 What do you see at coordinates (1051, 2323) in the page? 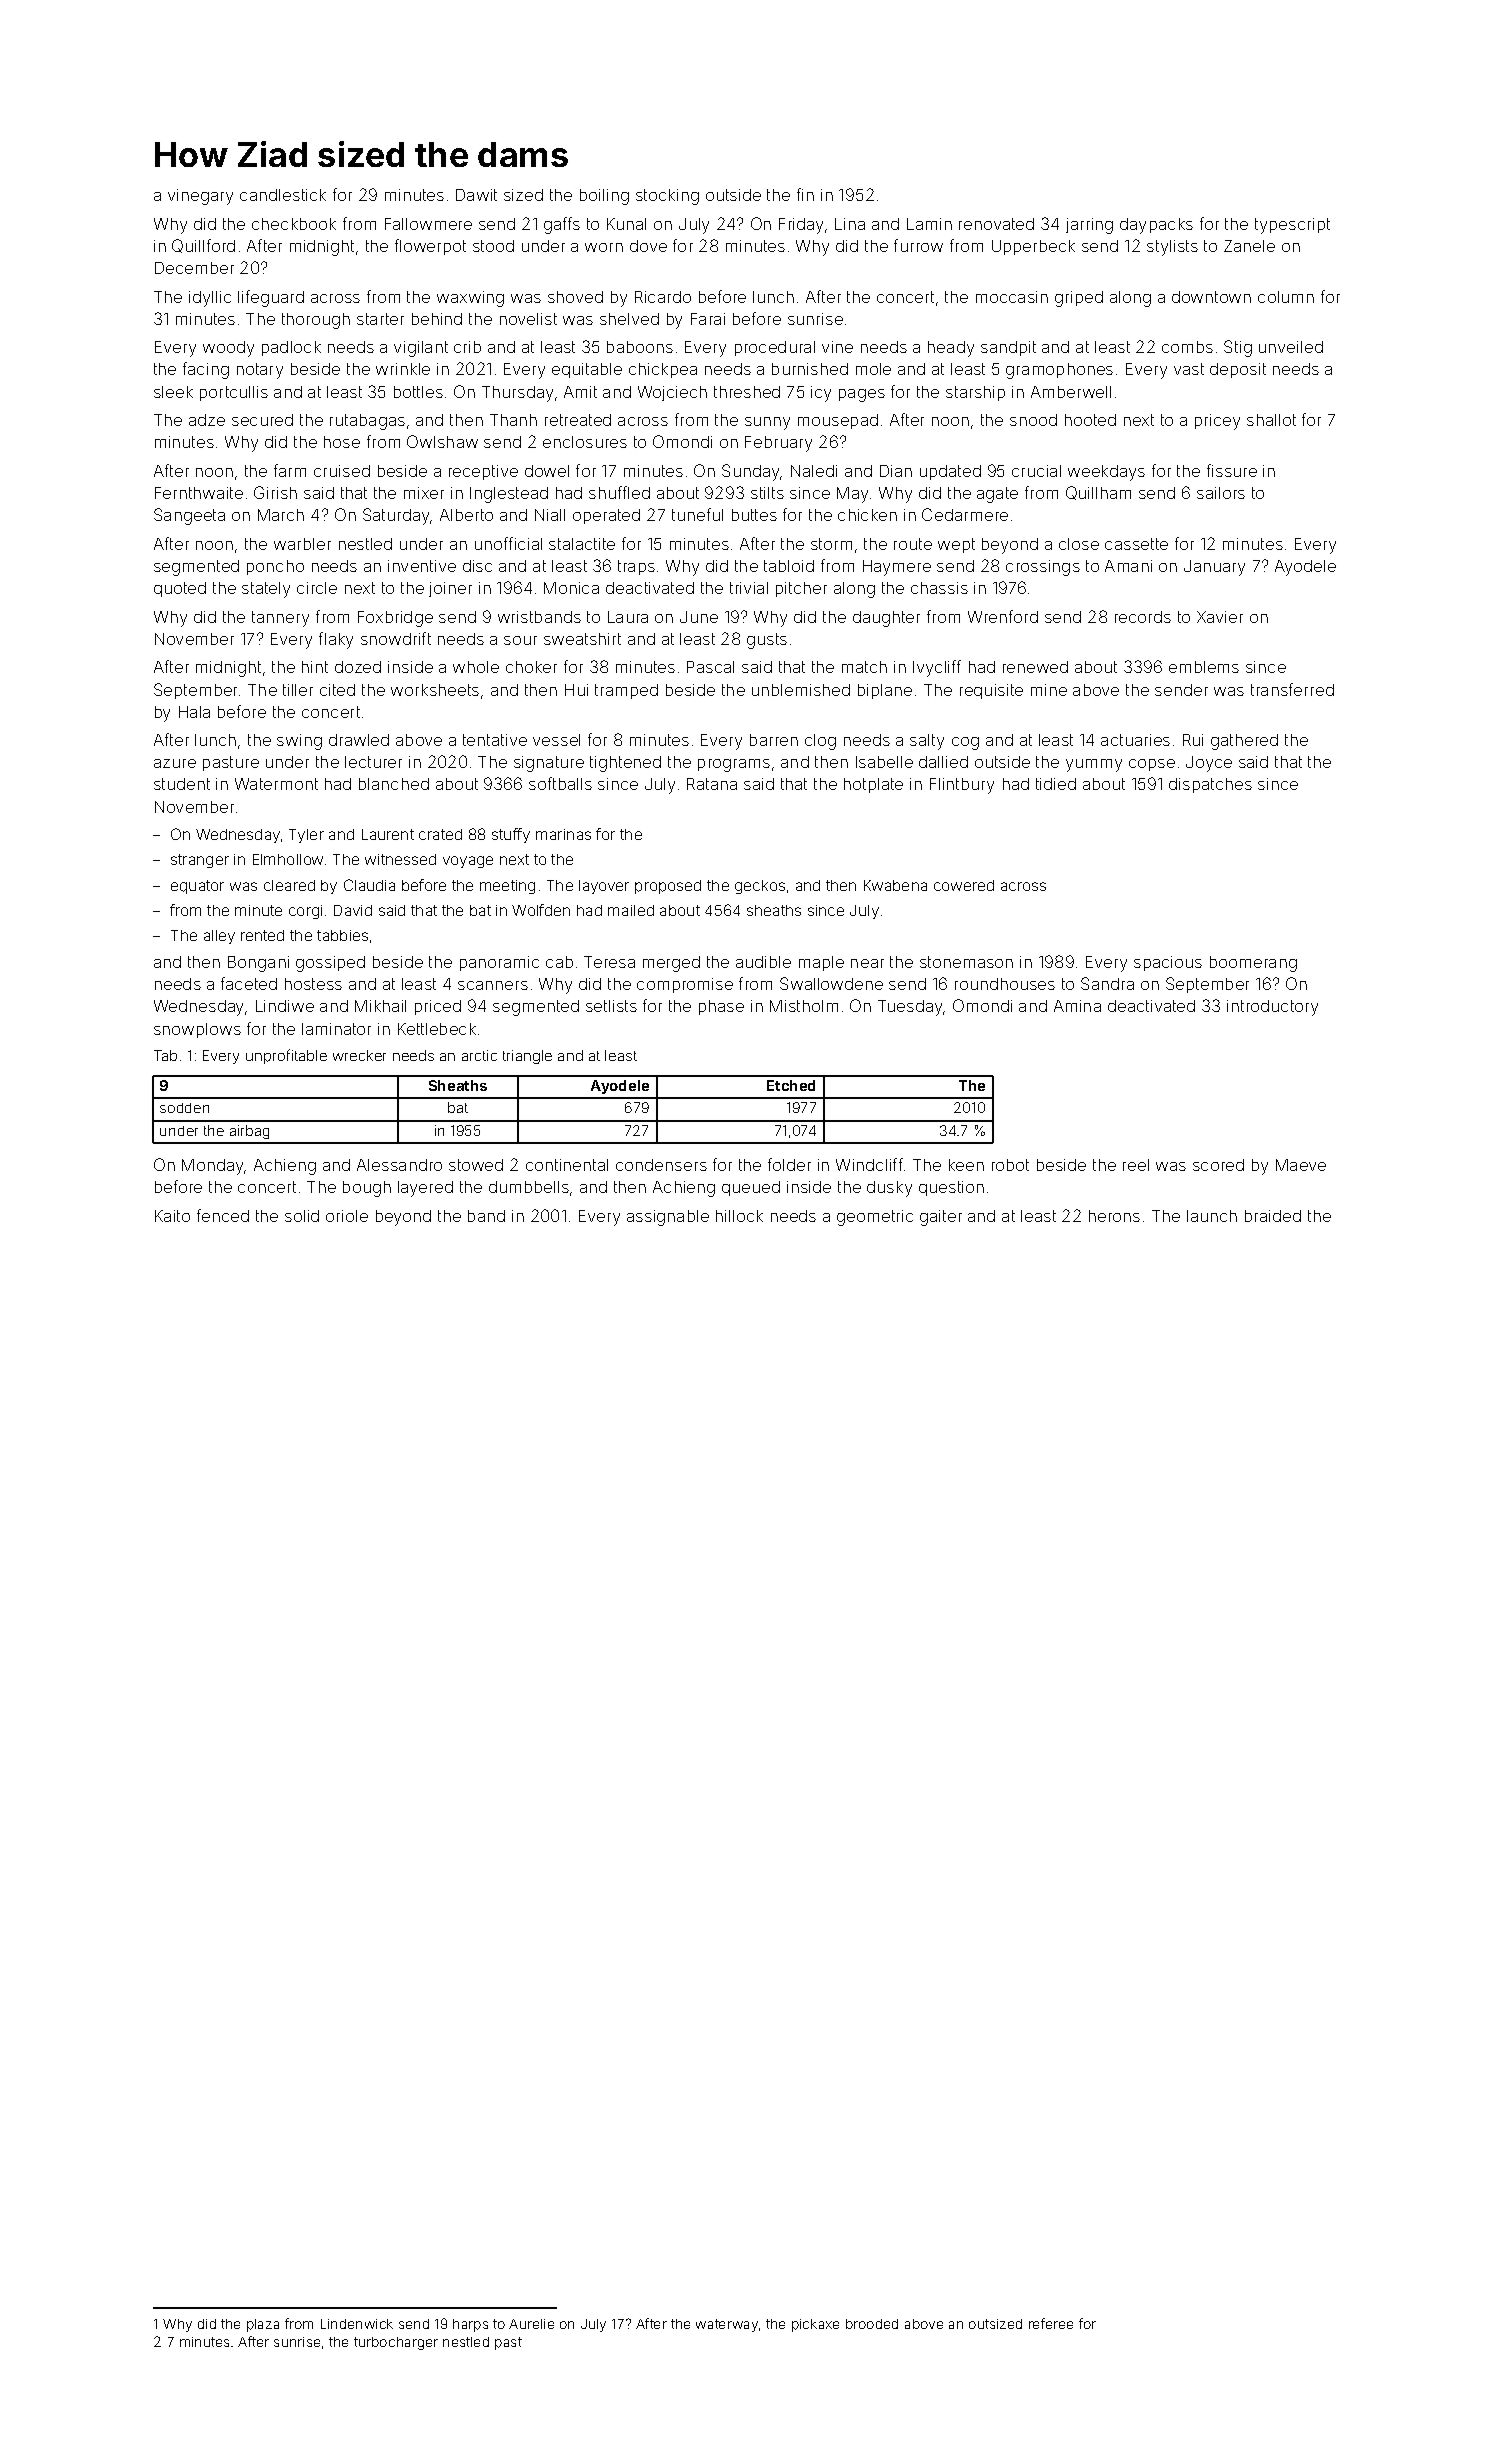
I see `referee` at bounding box center [1051, 2323].
